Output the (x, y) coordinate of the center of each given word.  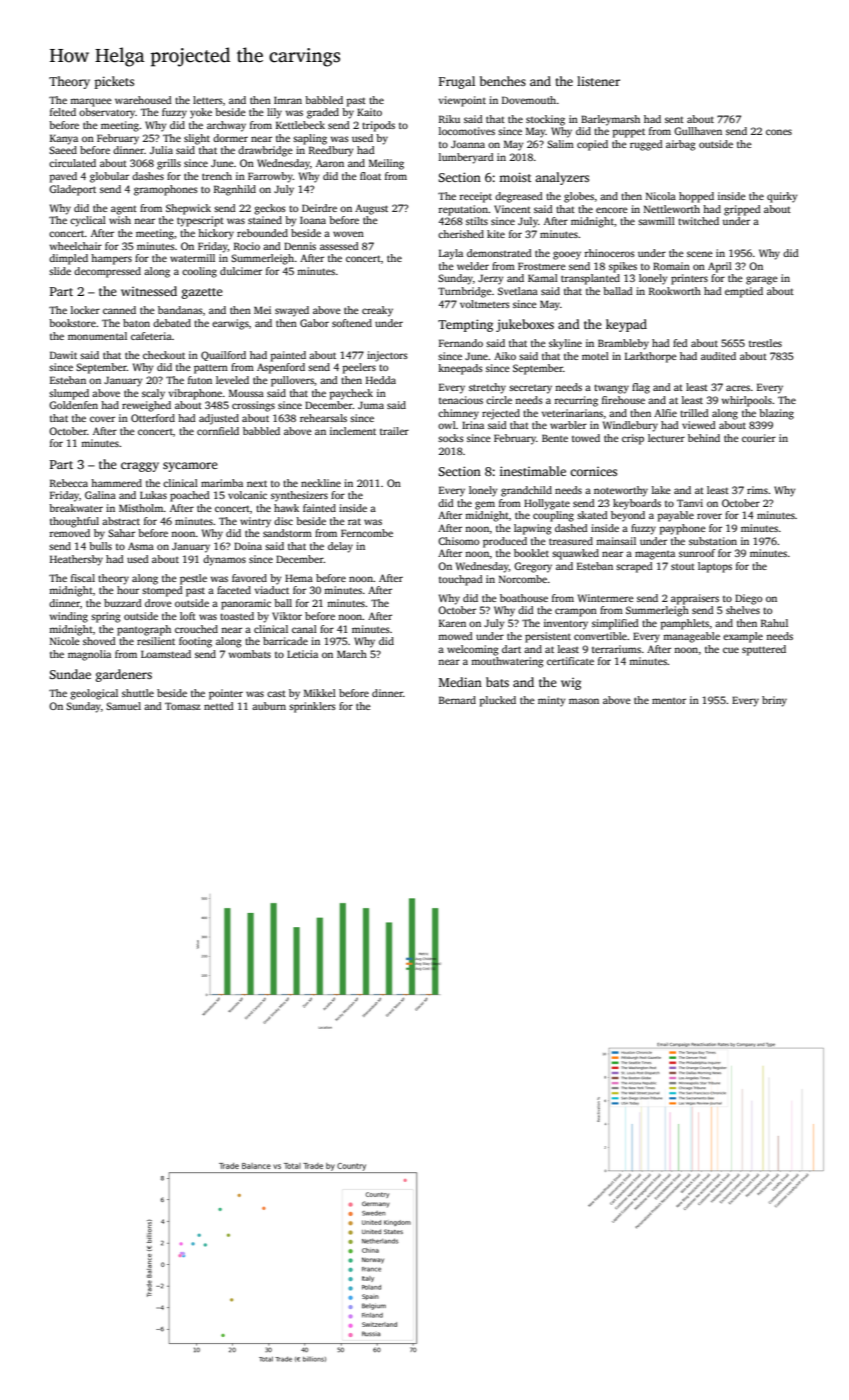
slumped (69, 394)
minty (552, 701)
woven (348, 234)
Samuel (123, 706)
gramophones (166, 190)
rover (709, 516)
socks (451, 438)
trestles (765, 343)
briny (774, 701)
